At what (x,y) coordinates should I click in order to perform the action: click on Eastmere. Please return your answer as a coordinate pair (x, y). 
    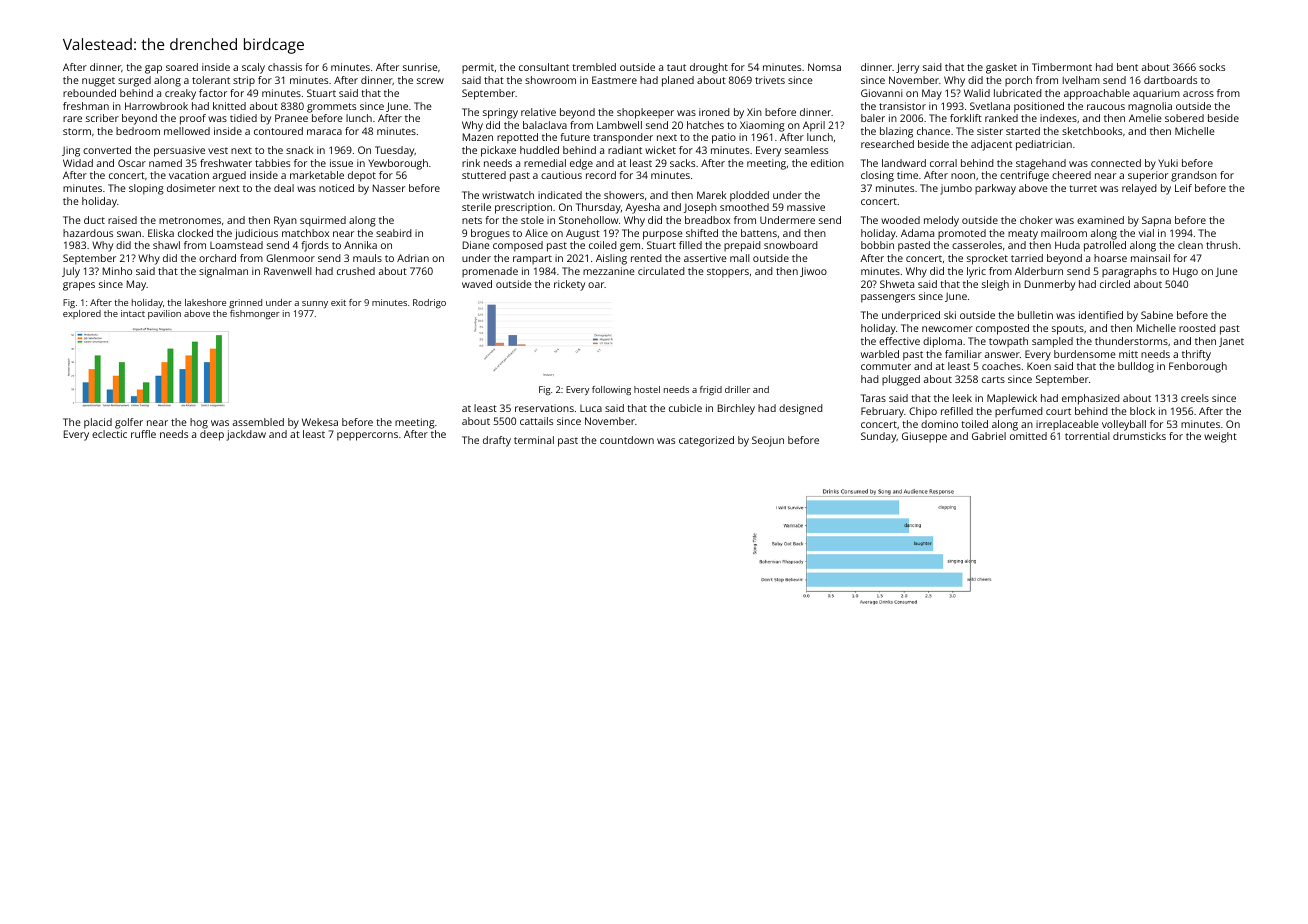
    Looking at the image, I should click on (614, 80).
